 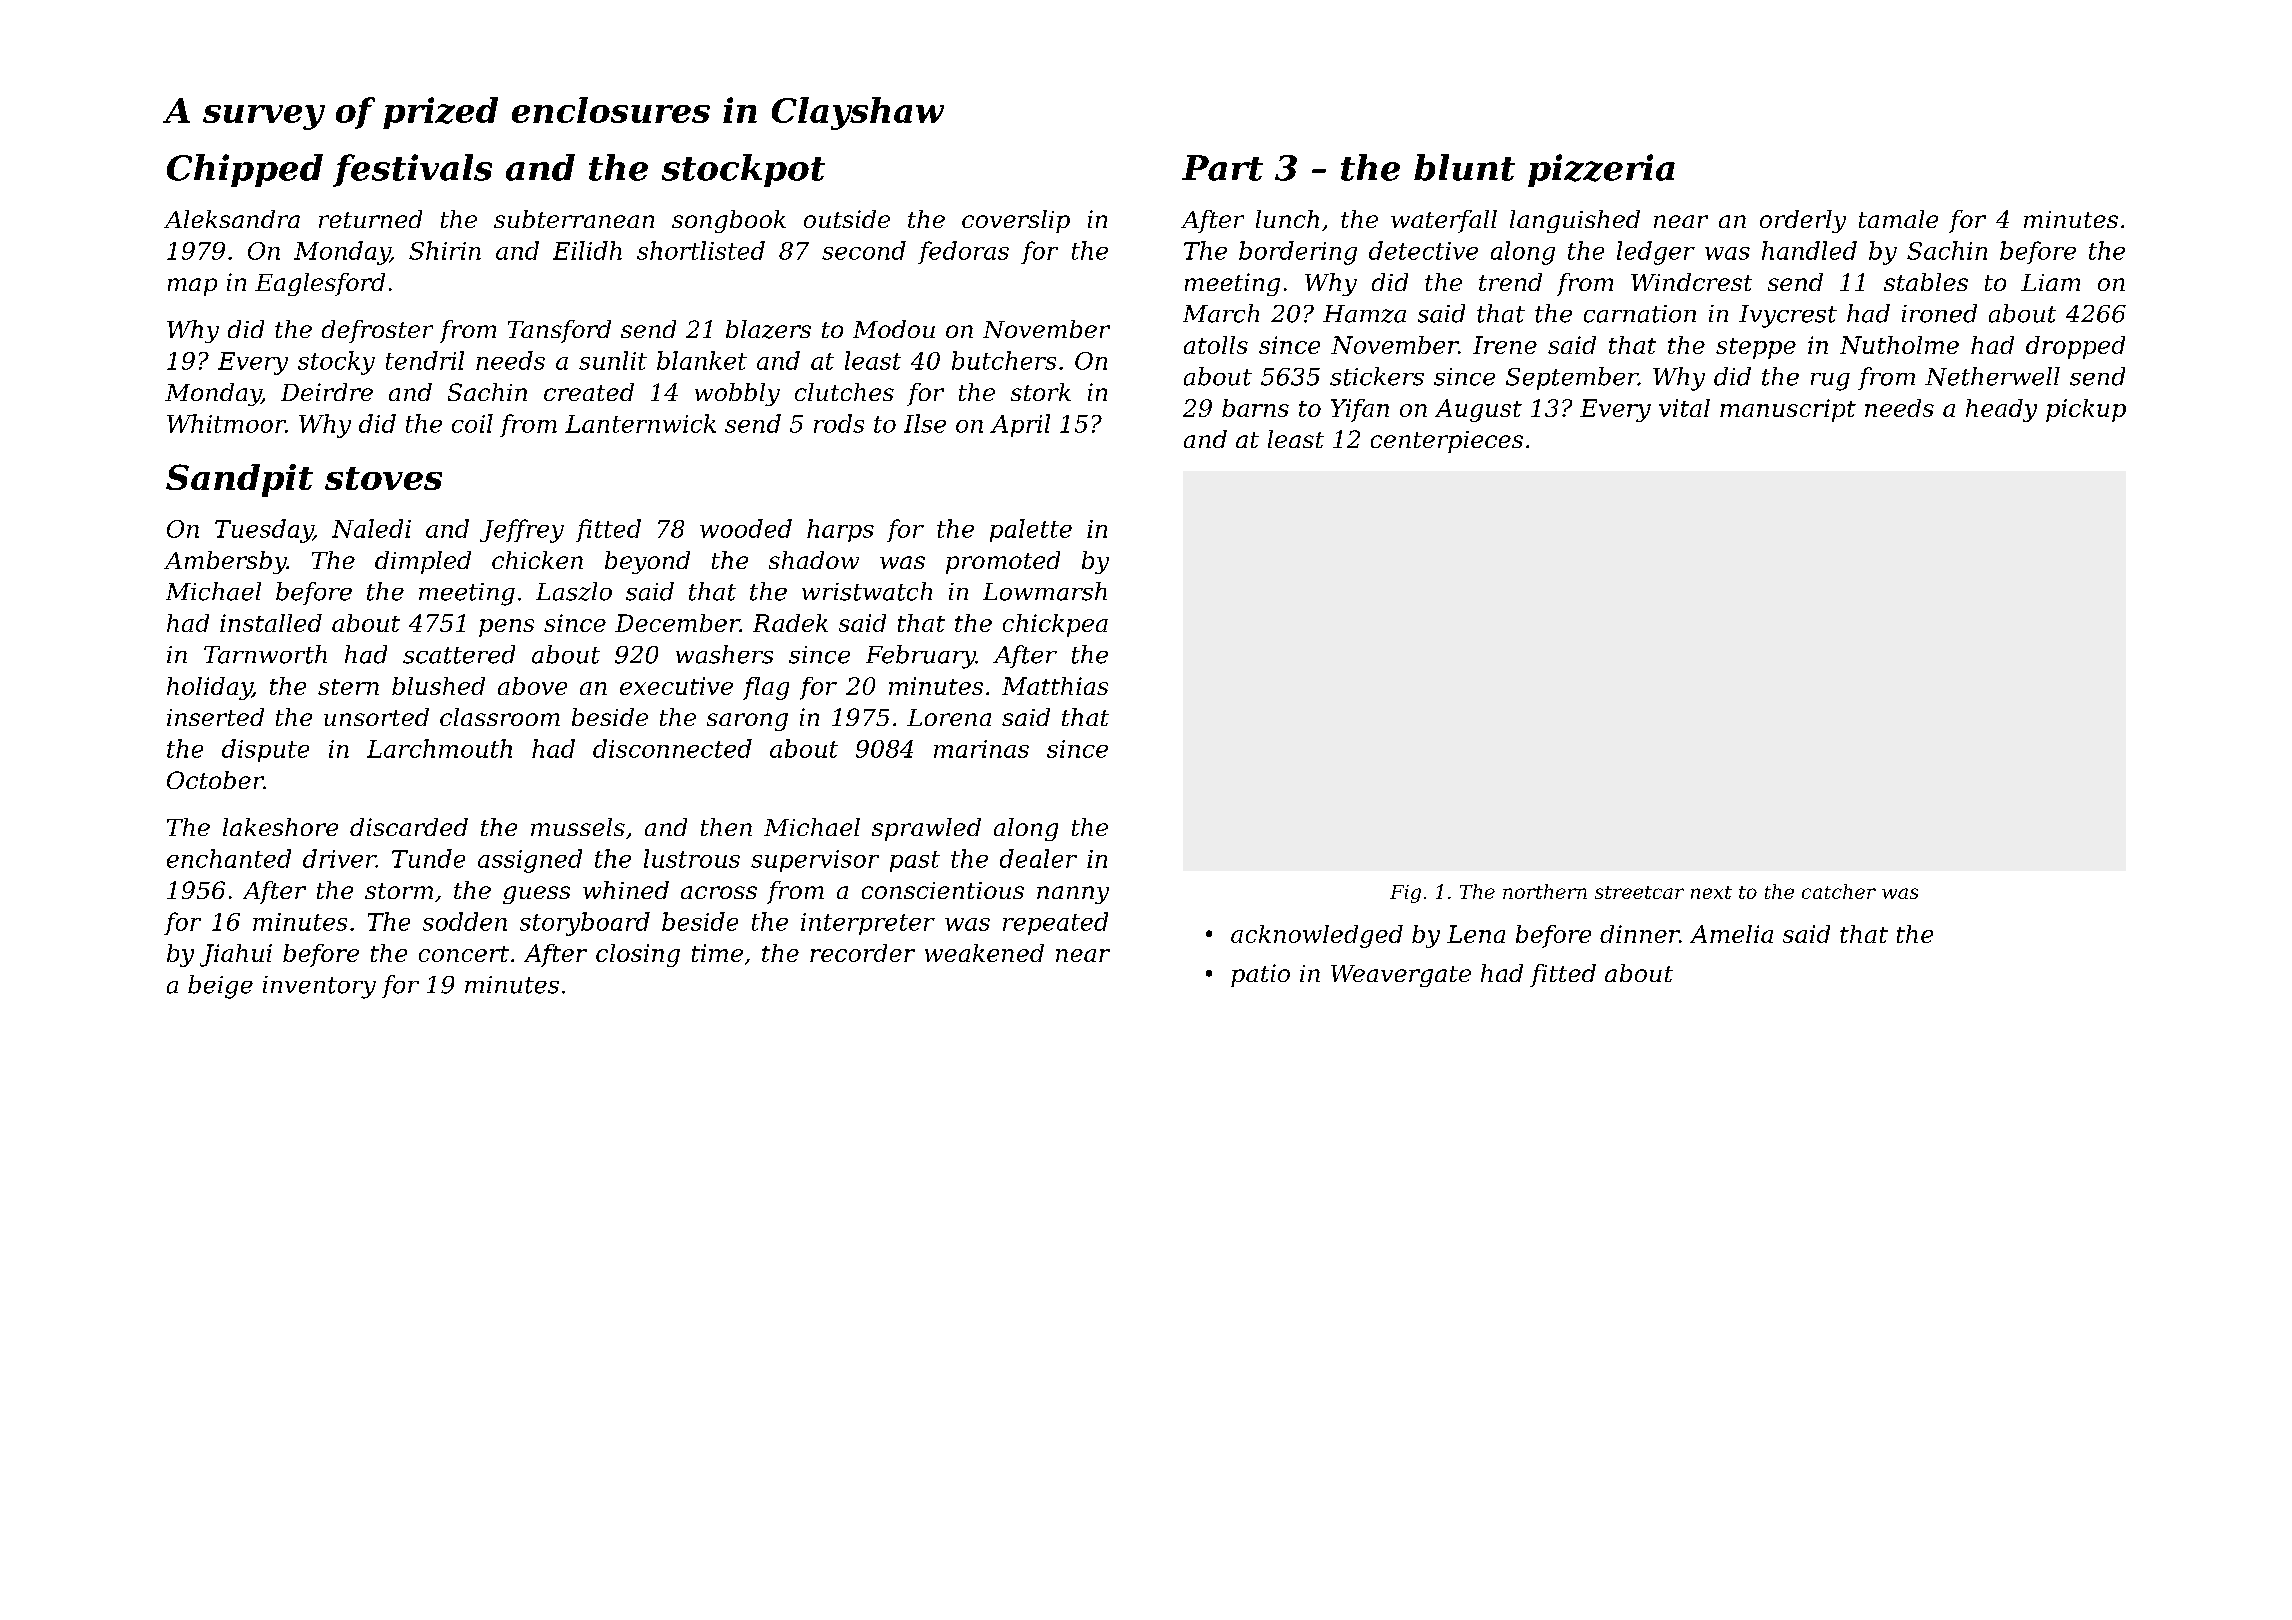 I want to click on patio, so click(x=1260, y=975).
